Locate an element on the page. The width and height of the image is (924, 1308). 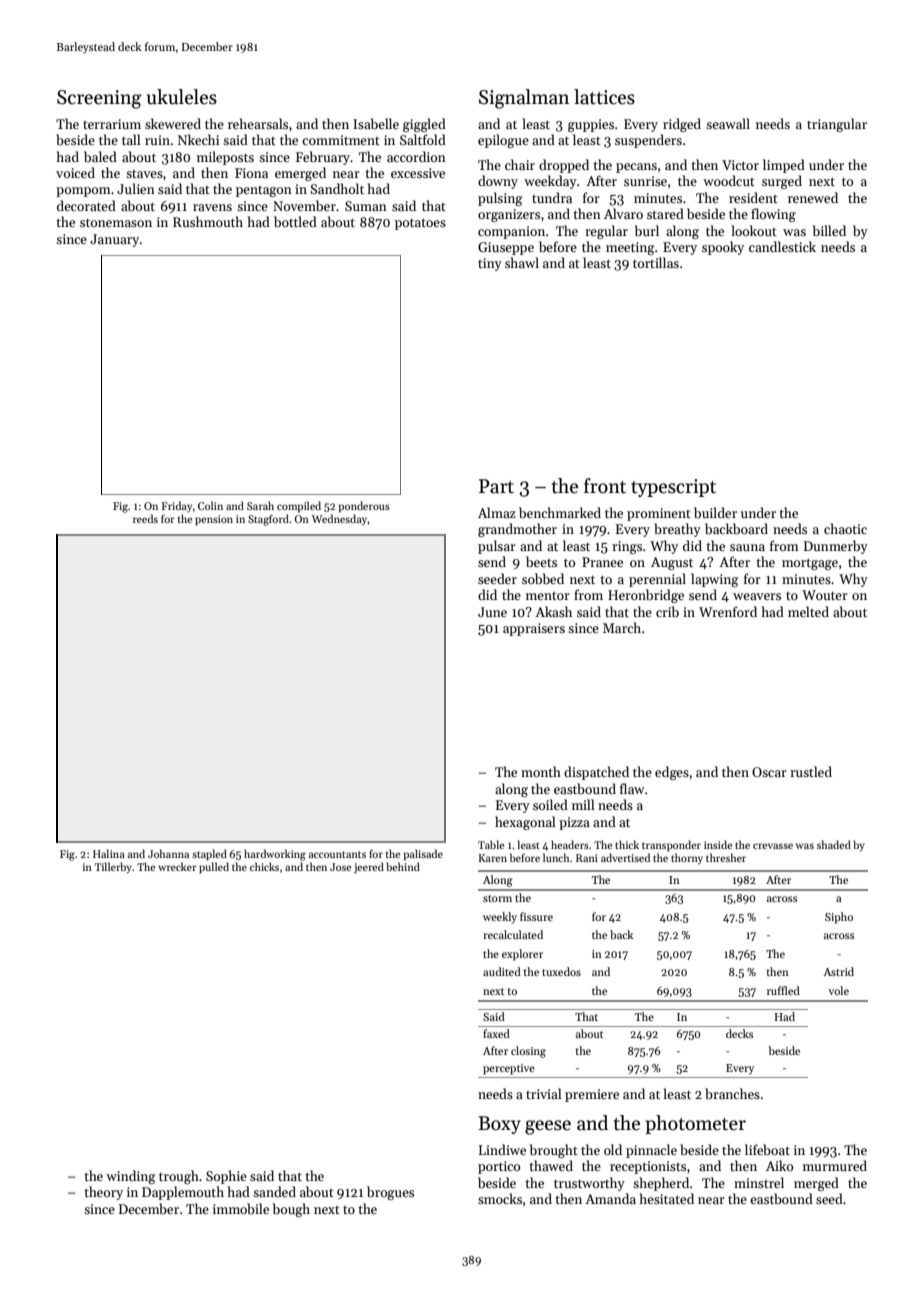
branches is located at coordinates (732, 1093).
